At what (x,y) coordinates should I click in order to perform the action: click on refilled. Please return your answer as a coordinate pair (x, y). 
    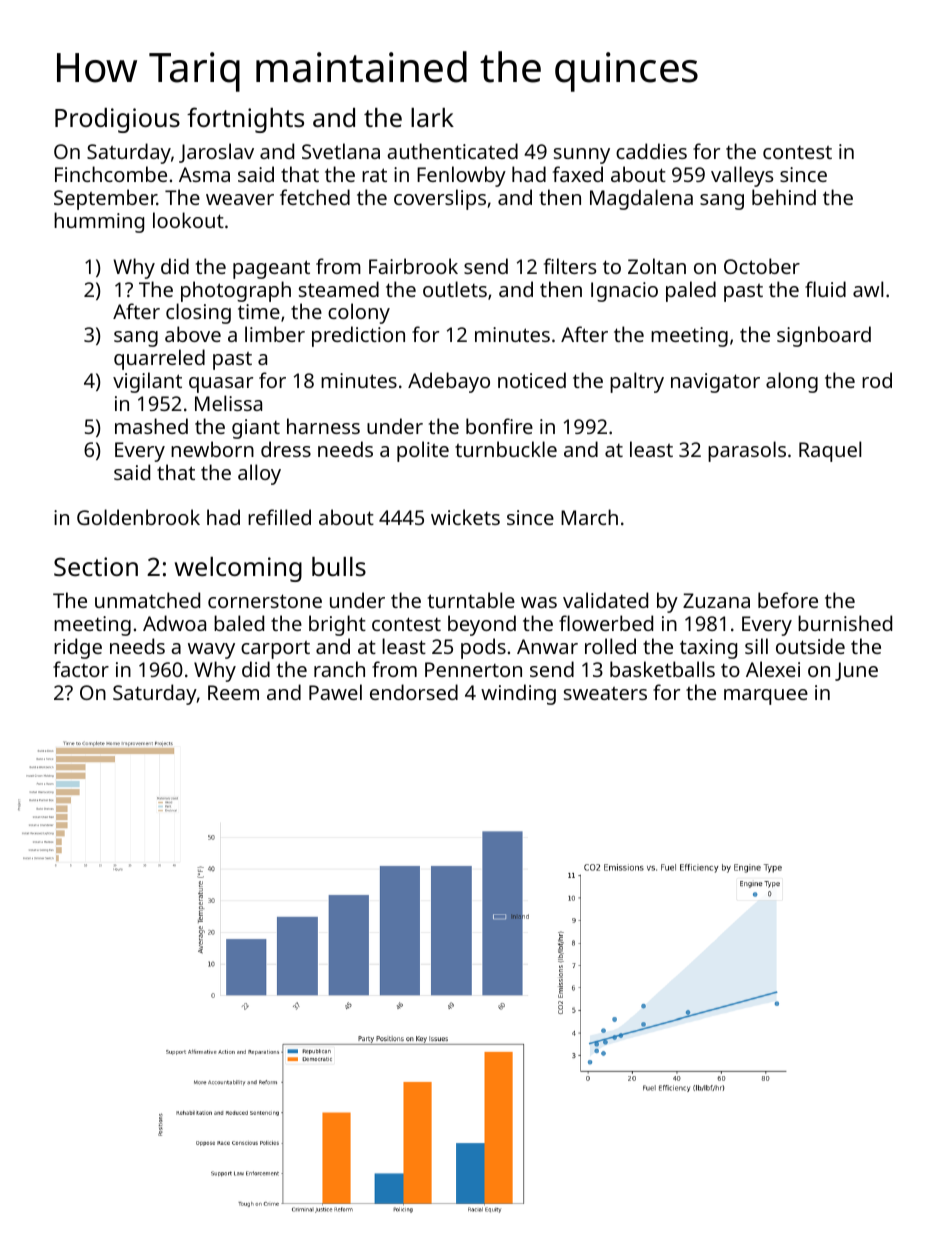
    Looking at the image, I should click on (279, 517).
